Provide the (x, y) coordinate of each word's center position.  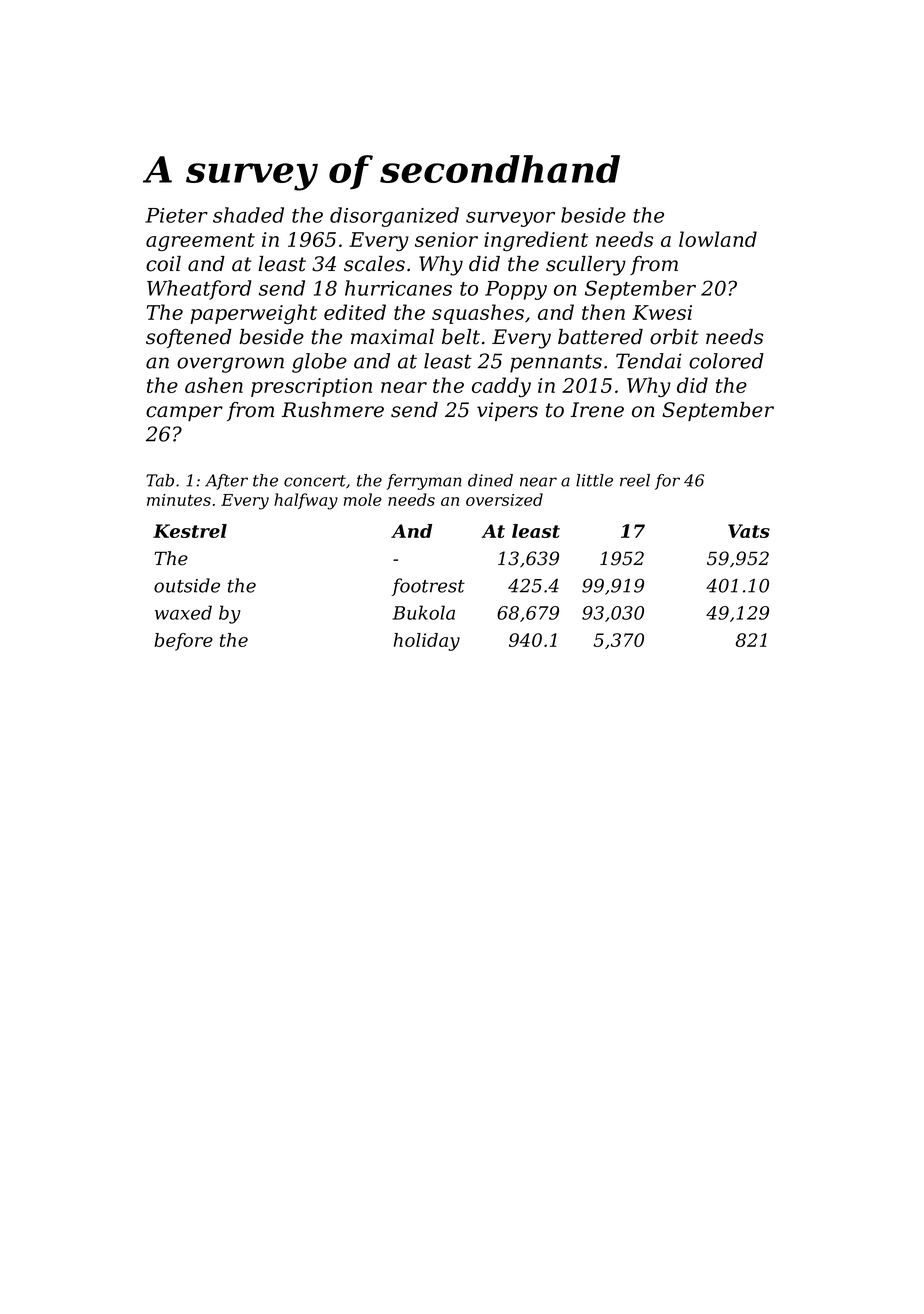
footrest (428, 587)
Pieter (176, 215)
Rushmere (333, 410)
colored (726, 361)
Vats (749, 531)
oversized (504, 499)
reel (635, 480)
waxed (183, 612)
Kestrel (190, 531)
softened (189, 338)
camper (184, 413)
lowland (718, 239)
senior (446, 239)
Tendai (649, 361)
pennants (556, 363)
